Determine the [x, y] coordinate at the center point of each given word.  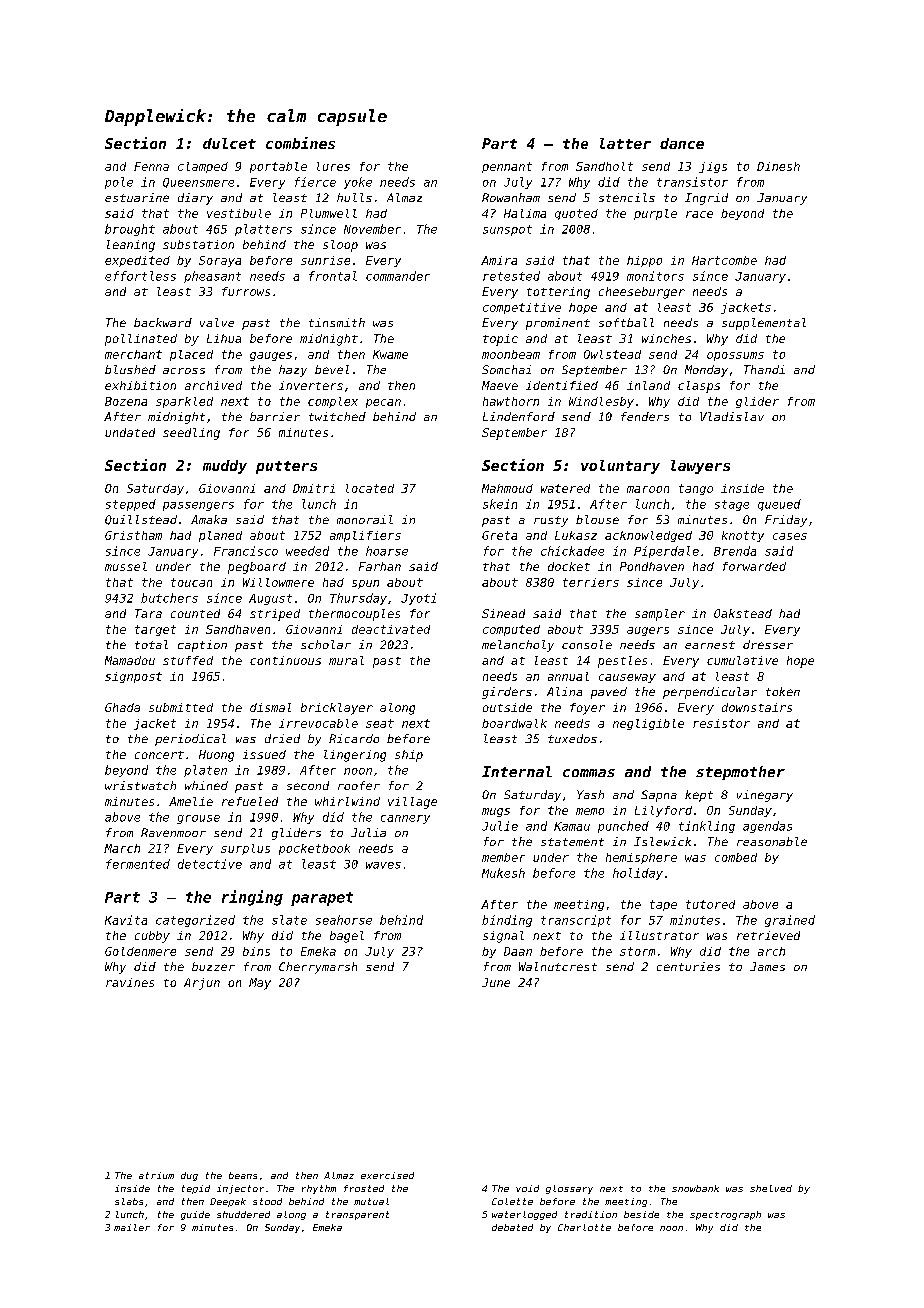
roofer [359, 785]
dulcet [229, 143]
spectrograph [725, 1215]
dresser [768, 644]
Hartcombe [724, 260]
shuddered [243, 1214]
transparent [357, 1215]
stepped [131, 505]
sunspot [507, 230]
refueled [250, 801]
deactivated [391, 629]
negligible [648, 724]
